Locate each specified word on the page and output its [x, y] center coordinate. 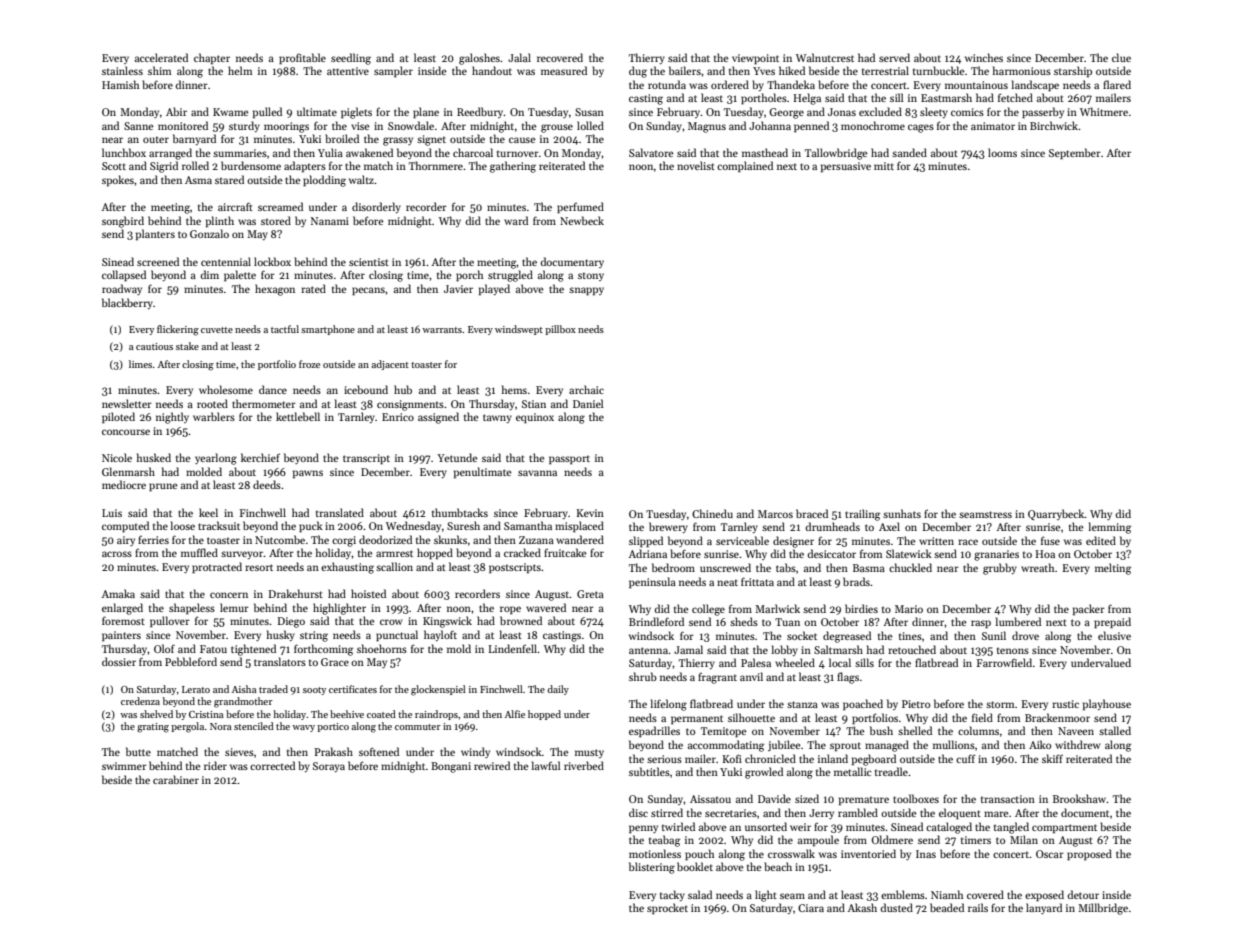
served [894, 57]
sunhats [902, 513]
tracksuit [219, 525]
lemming [1110, 528]
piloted [118, 417]
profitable [302, 59]
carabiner [176, 779]
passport [569, 459]
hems [514, 389]
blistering [652, 868]
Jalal [519, 57]
